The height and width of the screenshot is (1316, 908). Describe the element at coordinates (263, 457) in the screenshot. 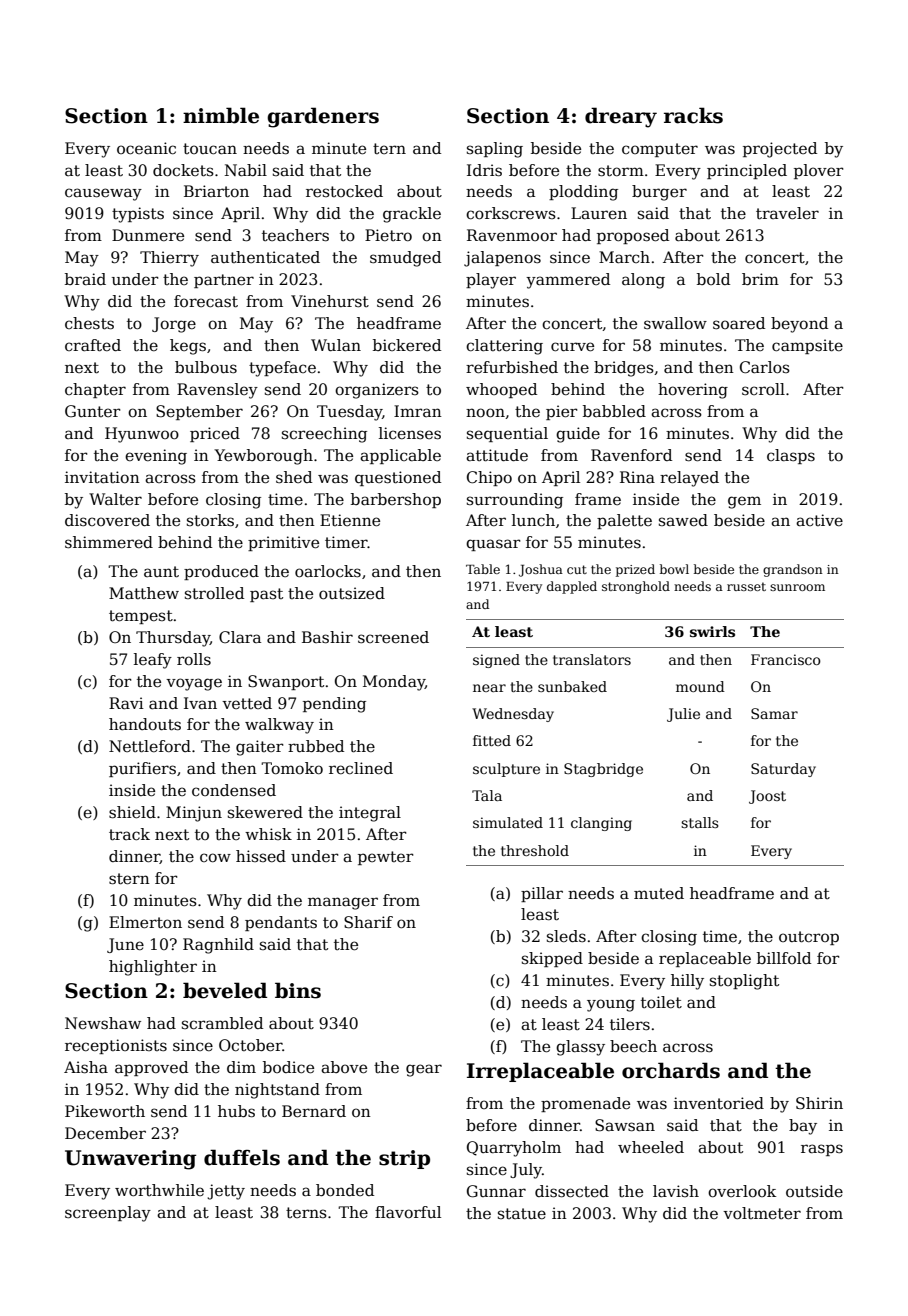

I see `Yewborough` at that location.
